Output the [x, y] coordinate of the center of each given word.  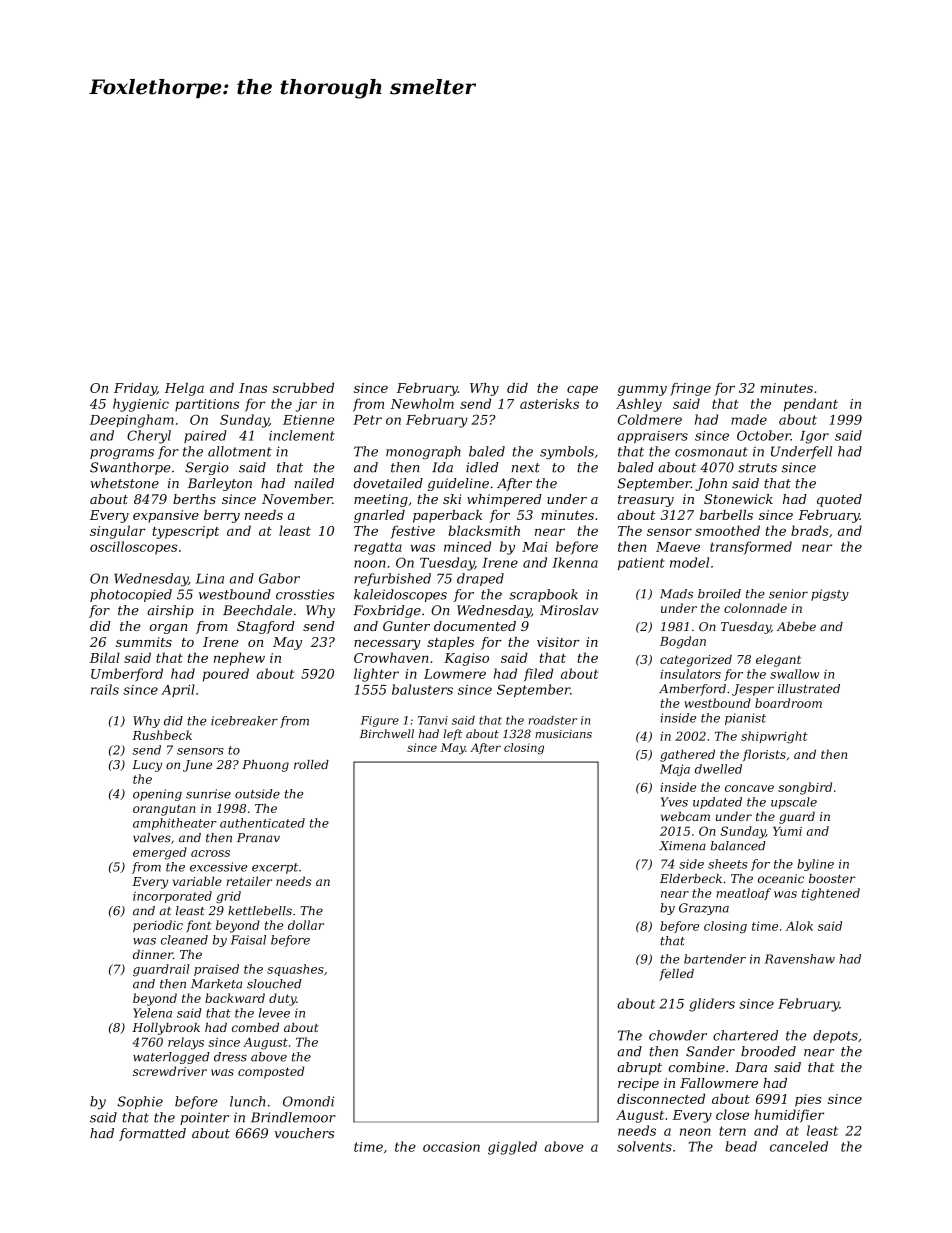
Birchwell [387, 733]
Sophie [140, 1102]
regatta [378, 548]
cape [582, 391]
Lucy [147, 766]
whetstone [124, 483]
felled [676, 975]
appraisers [652, 437]
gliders [712, 1005]
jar [306, 405]
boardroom [788, 703]
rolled [311, 764]
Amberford [692, 690]
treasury [646, 501]
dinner [153, 954]
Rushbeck [162, 735]
